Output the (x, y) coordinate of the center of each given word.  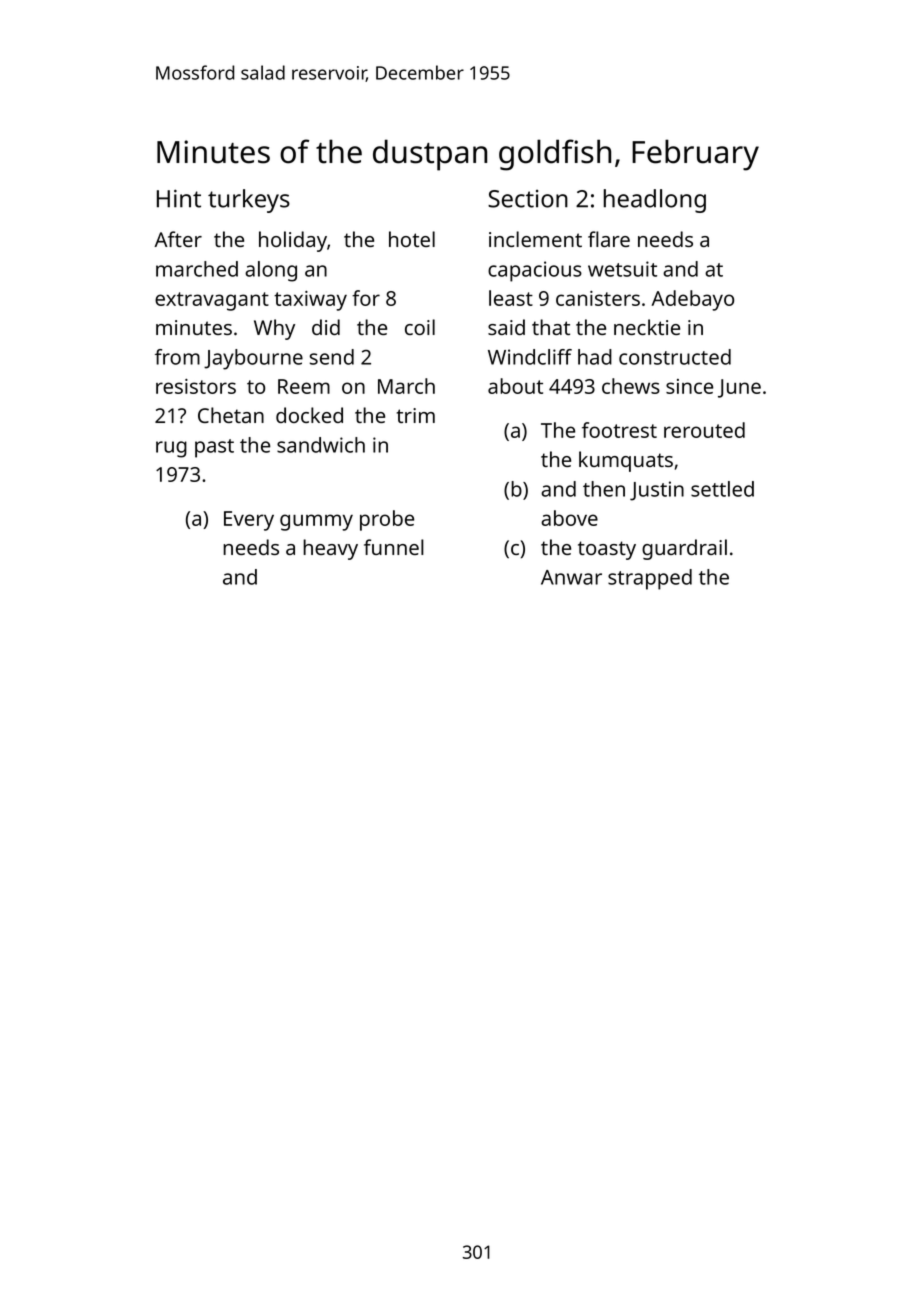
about (515, 386)
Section (528, 199)
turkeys (249, 201)
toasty (607, 550)
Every (249, 521)
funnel (394, 547)
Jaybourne (253, 359)
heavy (330, 549)
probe (387, 520)
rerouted (704, 430)
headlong (655, 201)
